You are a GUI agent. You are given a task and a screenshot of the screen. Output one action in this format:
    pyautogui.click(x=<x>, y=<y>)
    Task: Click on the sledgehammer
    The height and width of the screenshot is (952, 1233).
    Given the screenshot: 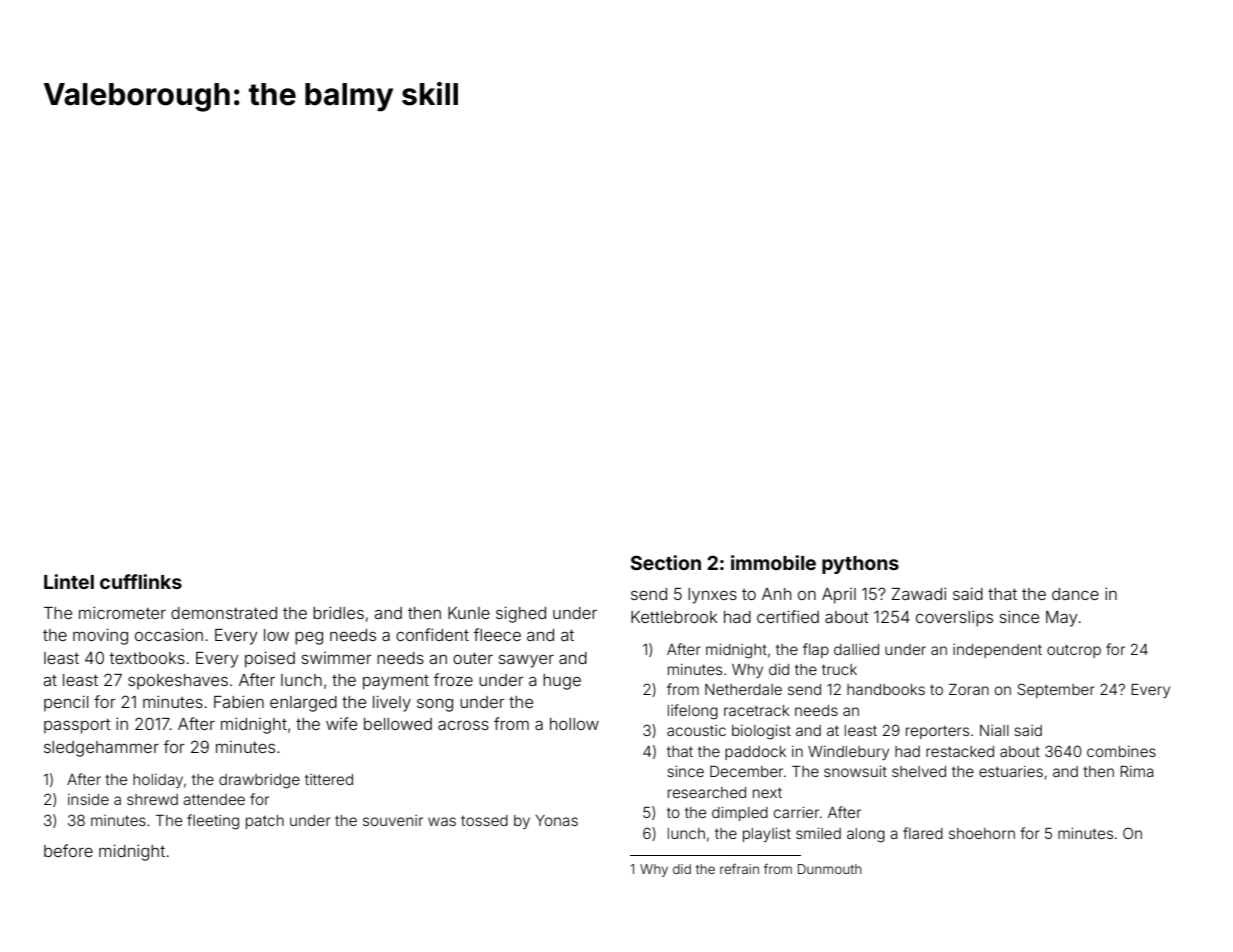 What is the action you would take?
    pyautogui.click(x=101, y=749)
